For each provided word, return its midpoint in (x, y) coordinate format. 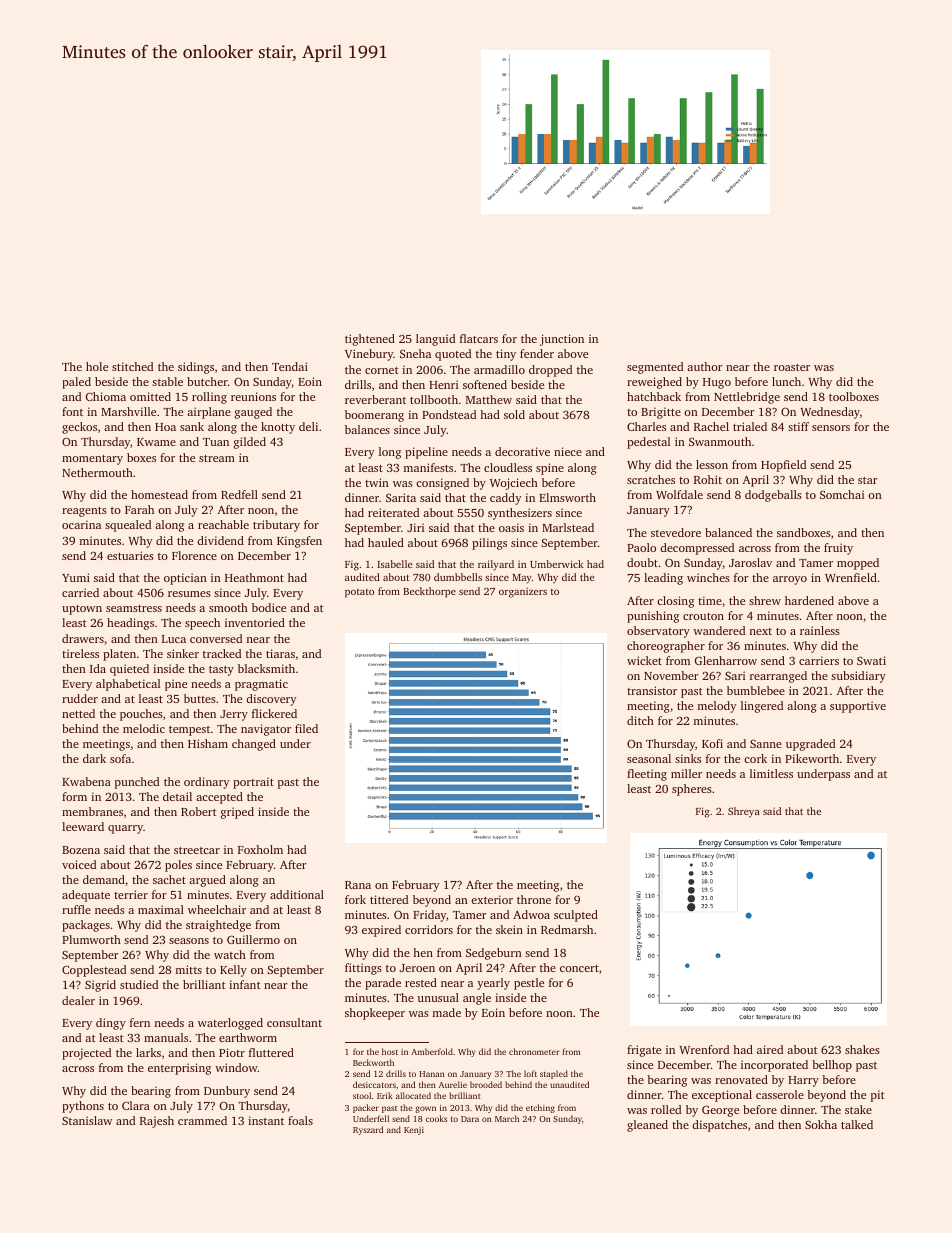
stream (217, 458)
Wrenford (704, 1049)
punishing (653, 617)
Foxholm (260, 849)
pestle (529, 984)
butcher (207, 381)
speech (202, 624)
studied (139, 984)
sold (514, 414)
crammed (202, 1120)
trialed (750, 426)
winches (708, 577)
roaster (792, 367)
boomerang (374, 416)
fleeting (647, 775)
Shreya (744, 812)
